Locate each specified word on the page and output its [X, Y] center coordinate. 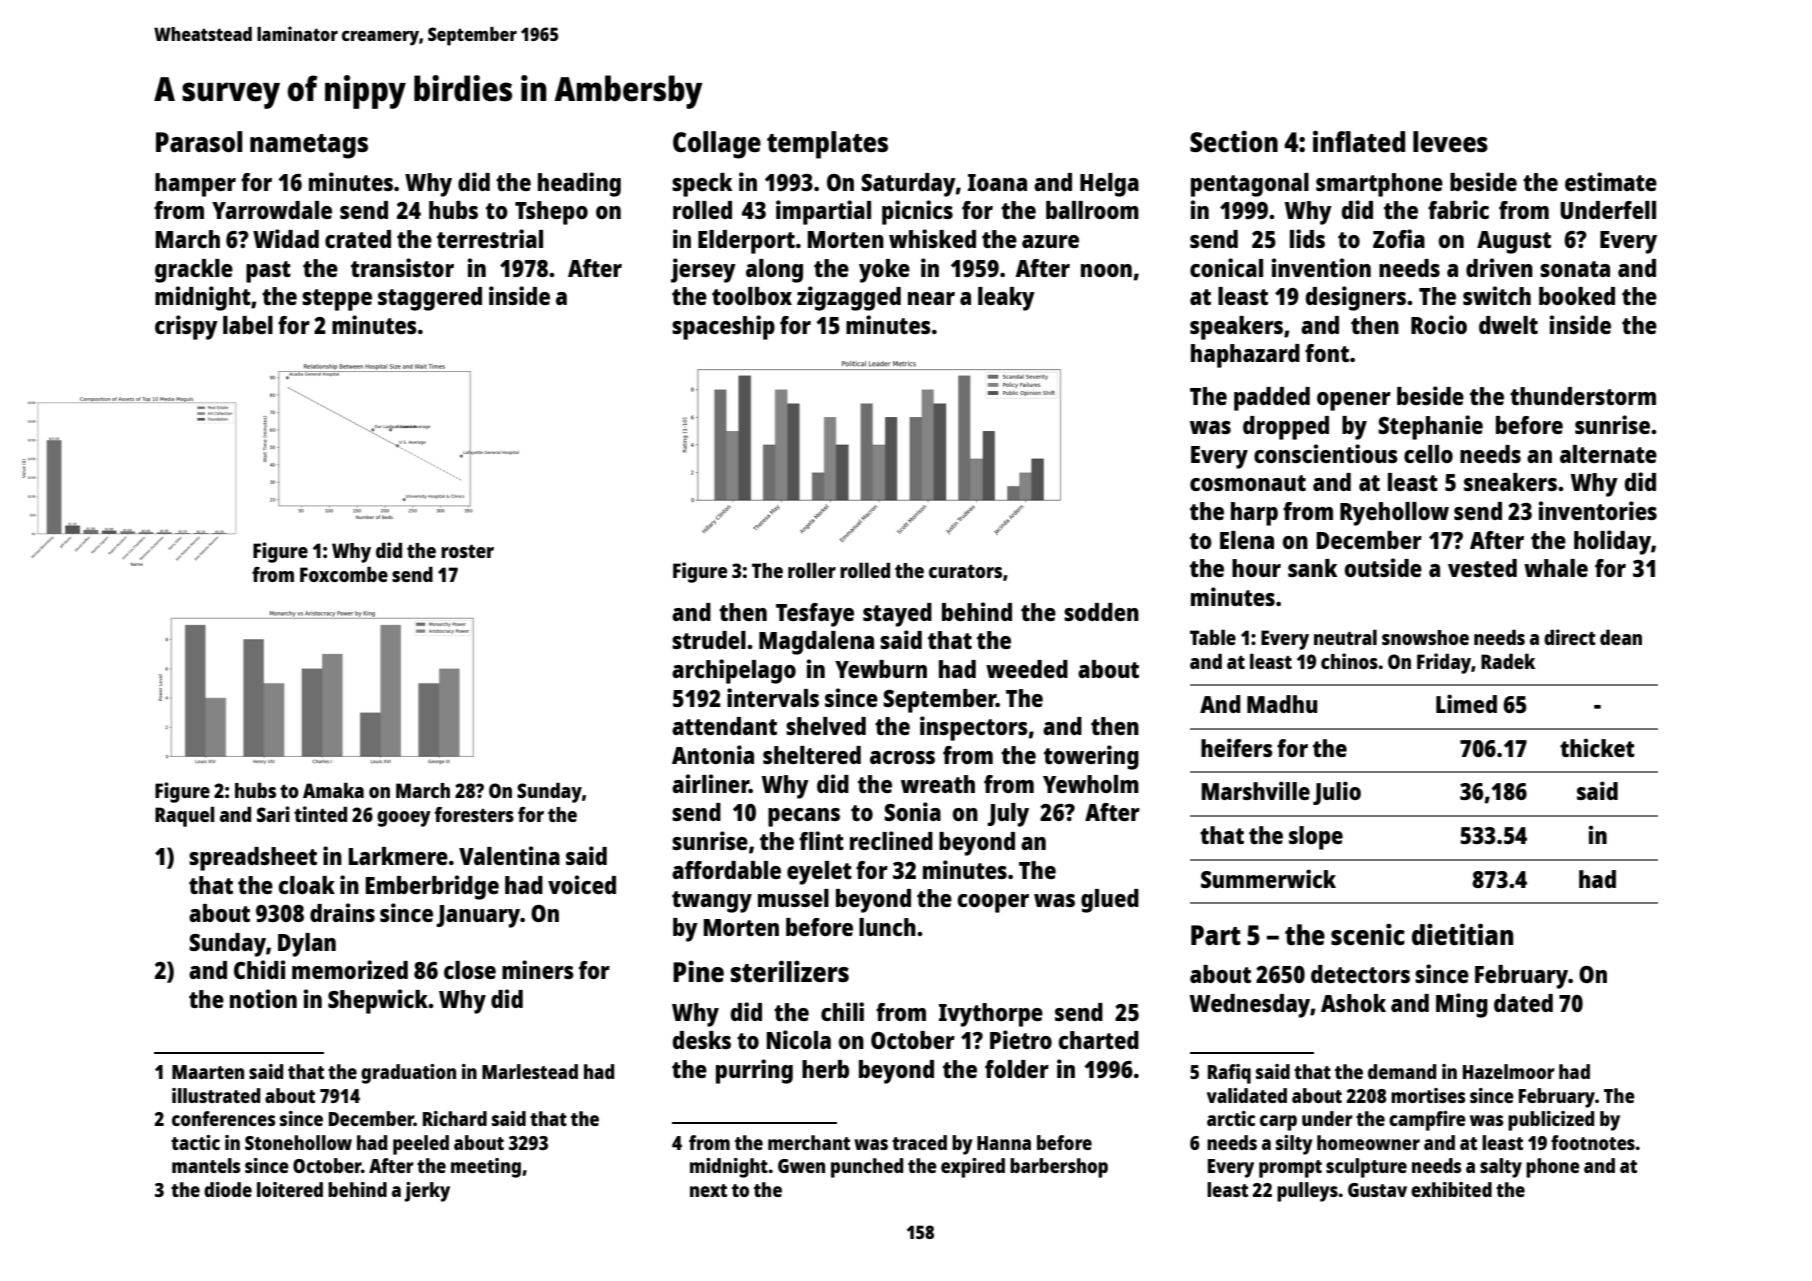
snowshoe [1425, 637]
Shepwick [378, 1001]
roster [467, 551]
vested [1482, 568]
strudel [709, 640]
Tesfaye [815, 615]
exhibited [1451, 1189]
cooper [993, 903]
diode [228, 1189]
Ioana [997, 182]
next [708, 1190]
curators [965, 571]
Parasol [199, 141]
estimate [1611, 181]
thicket [1597, 747]
